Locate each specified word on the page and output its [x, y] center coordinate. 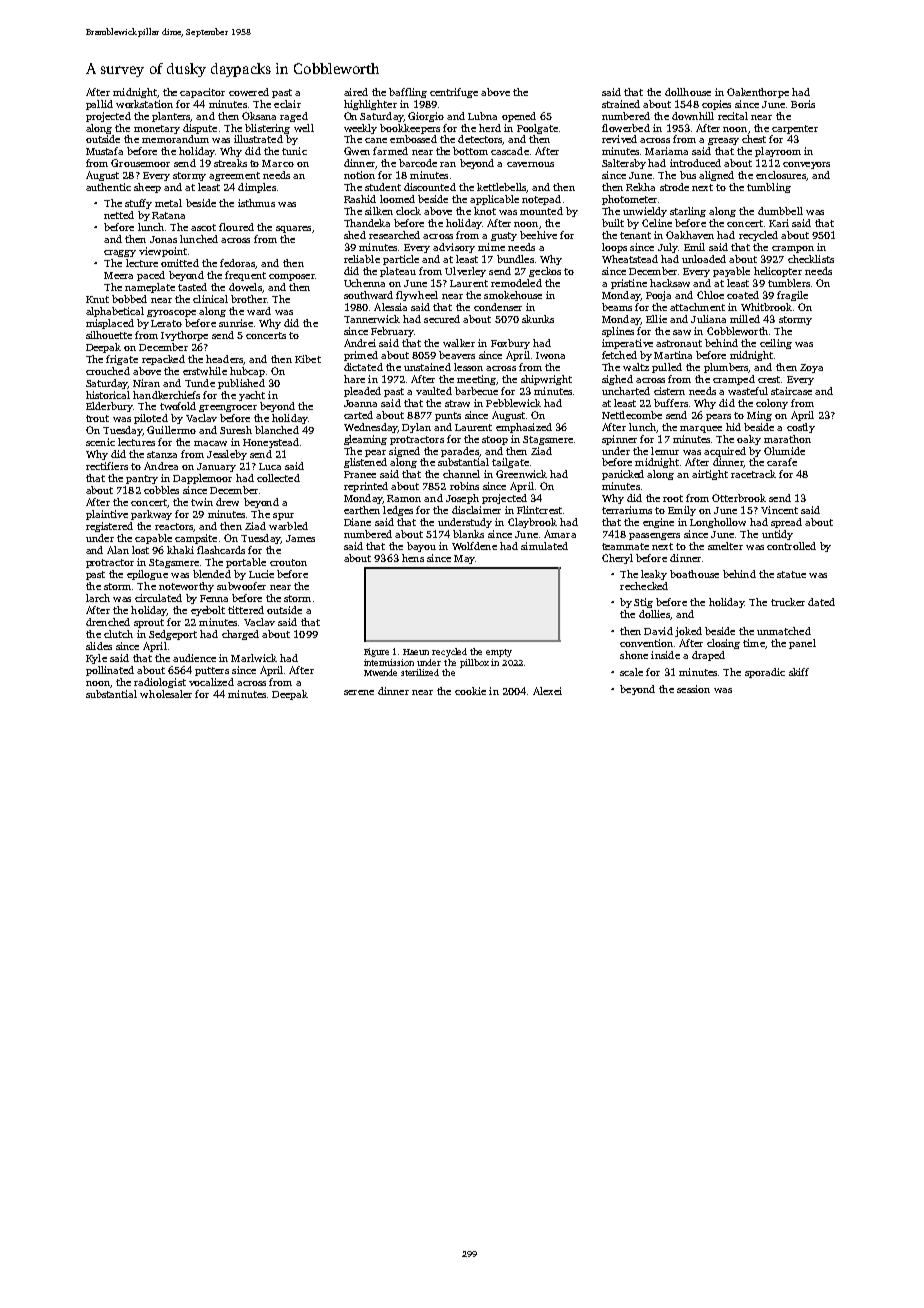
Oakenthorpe [758, 93]
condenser [498, 307]
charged [240, 635]
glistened [365, 463]
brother [249, 299]
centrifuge [454, 93]
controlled [791, 546]
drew [227, 502]
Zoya [811, 368]
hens [413, 558]
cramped [734, 380]
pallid [99, 105]
